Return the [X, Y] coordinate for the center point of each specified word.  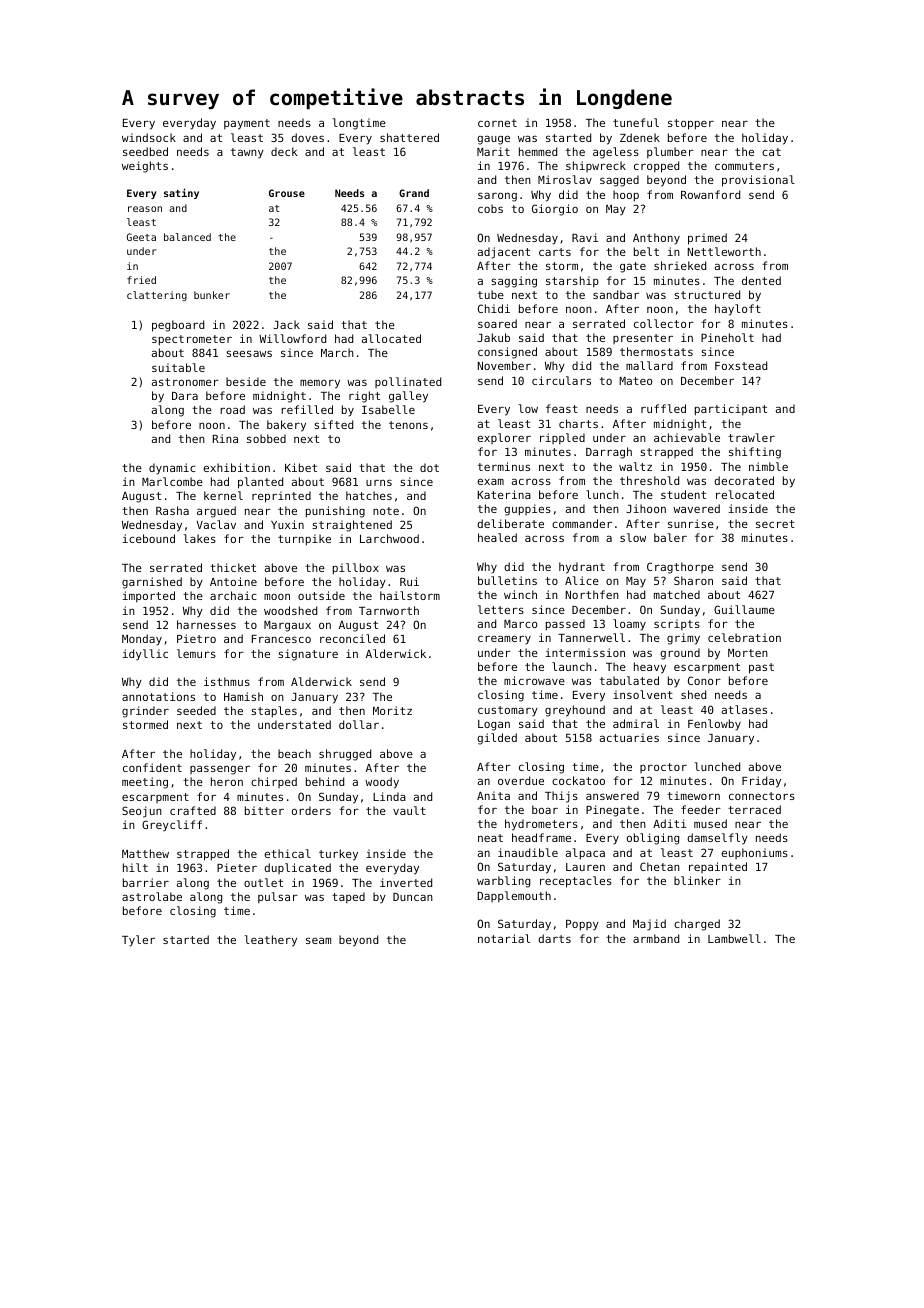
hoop [626, 196]
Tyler [138, 941]
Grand [414, 193]
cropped [656, 167]
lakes [200, 538]
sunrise [691, 523]
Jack [286, 324]
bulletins [507, 580]
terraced [754, 809]
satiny [181, 193]
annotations [158, 696]
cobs [490, 208]
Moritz [392, 710]
